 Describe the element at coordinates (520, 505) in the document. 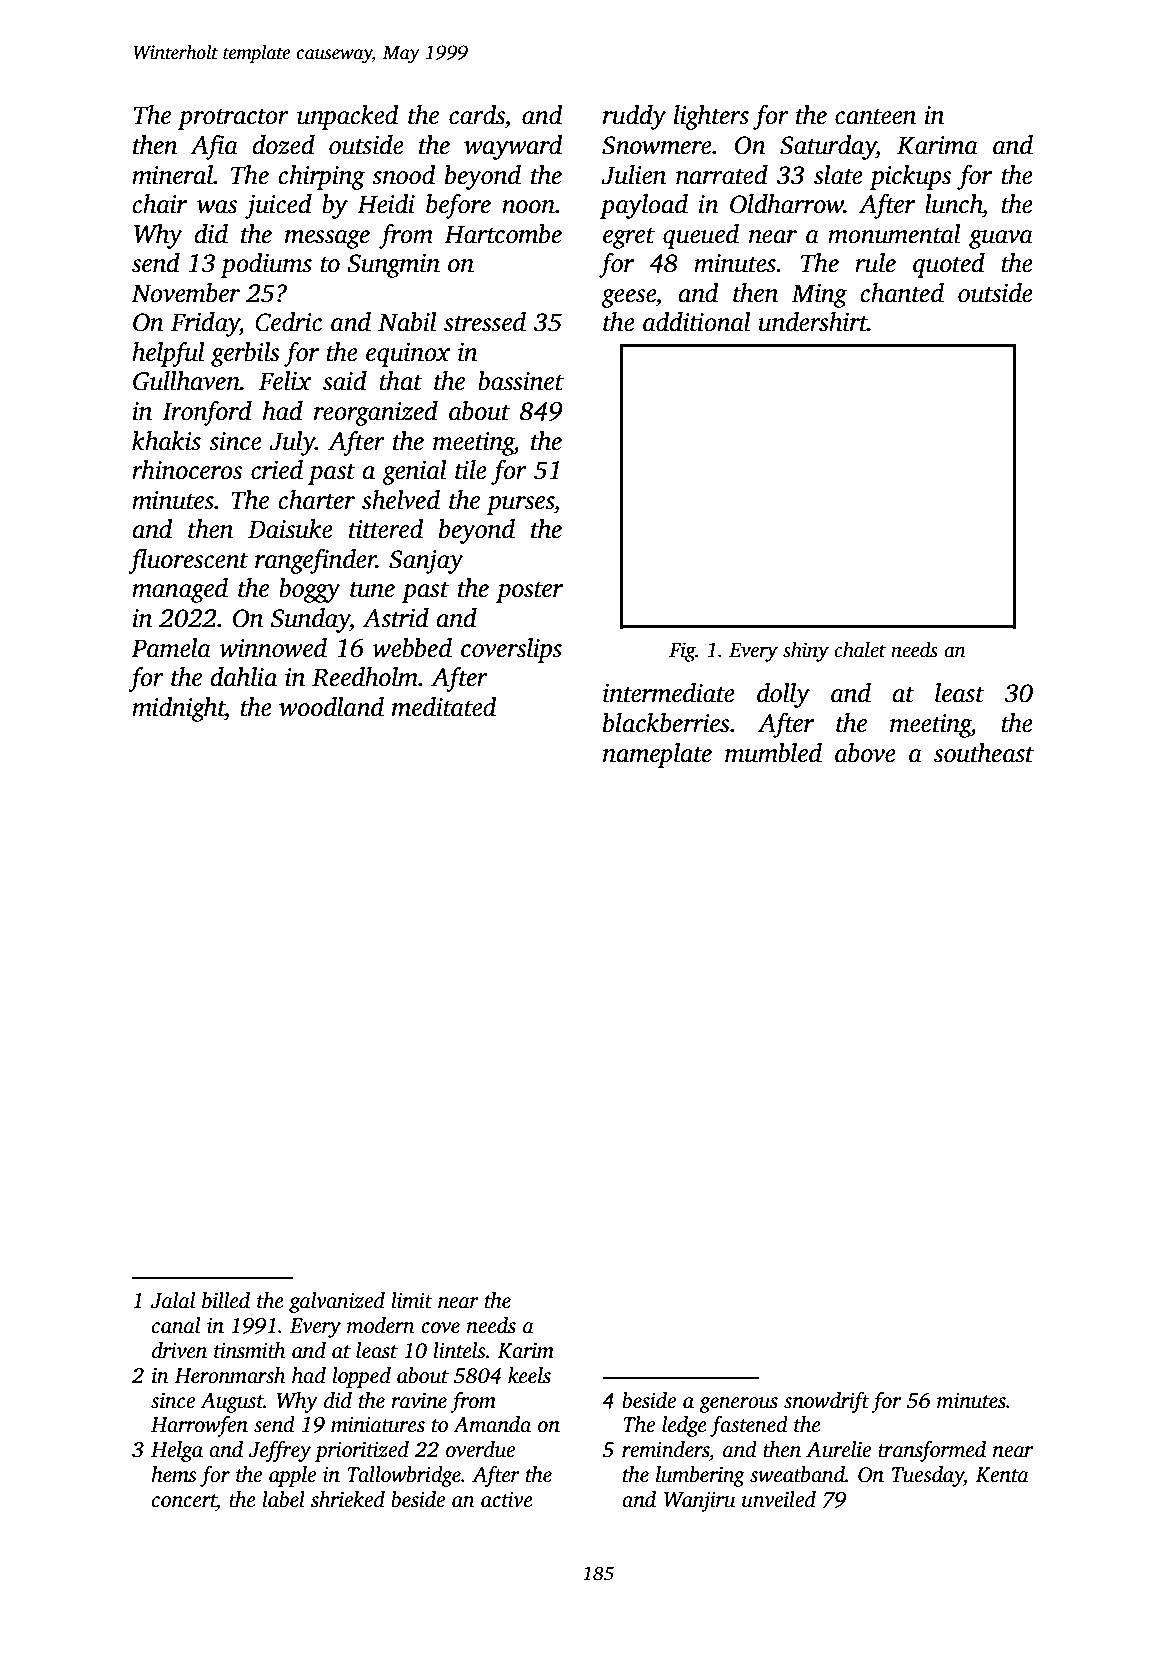

I see `purses` at that location.
